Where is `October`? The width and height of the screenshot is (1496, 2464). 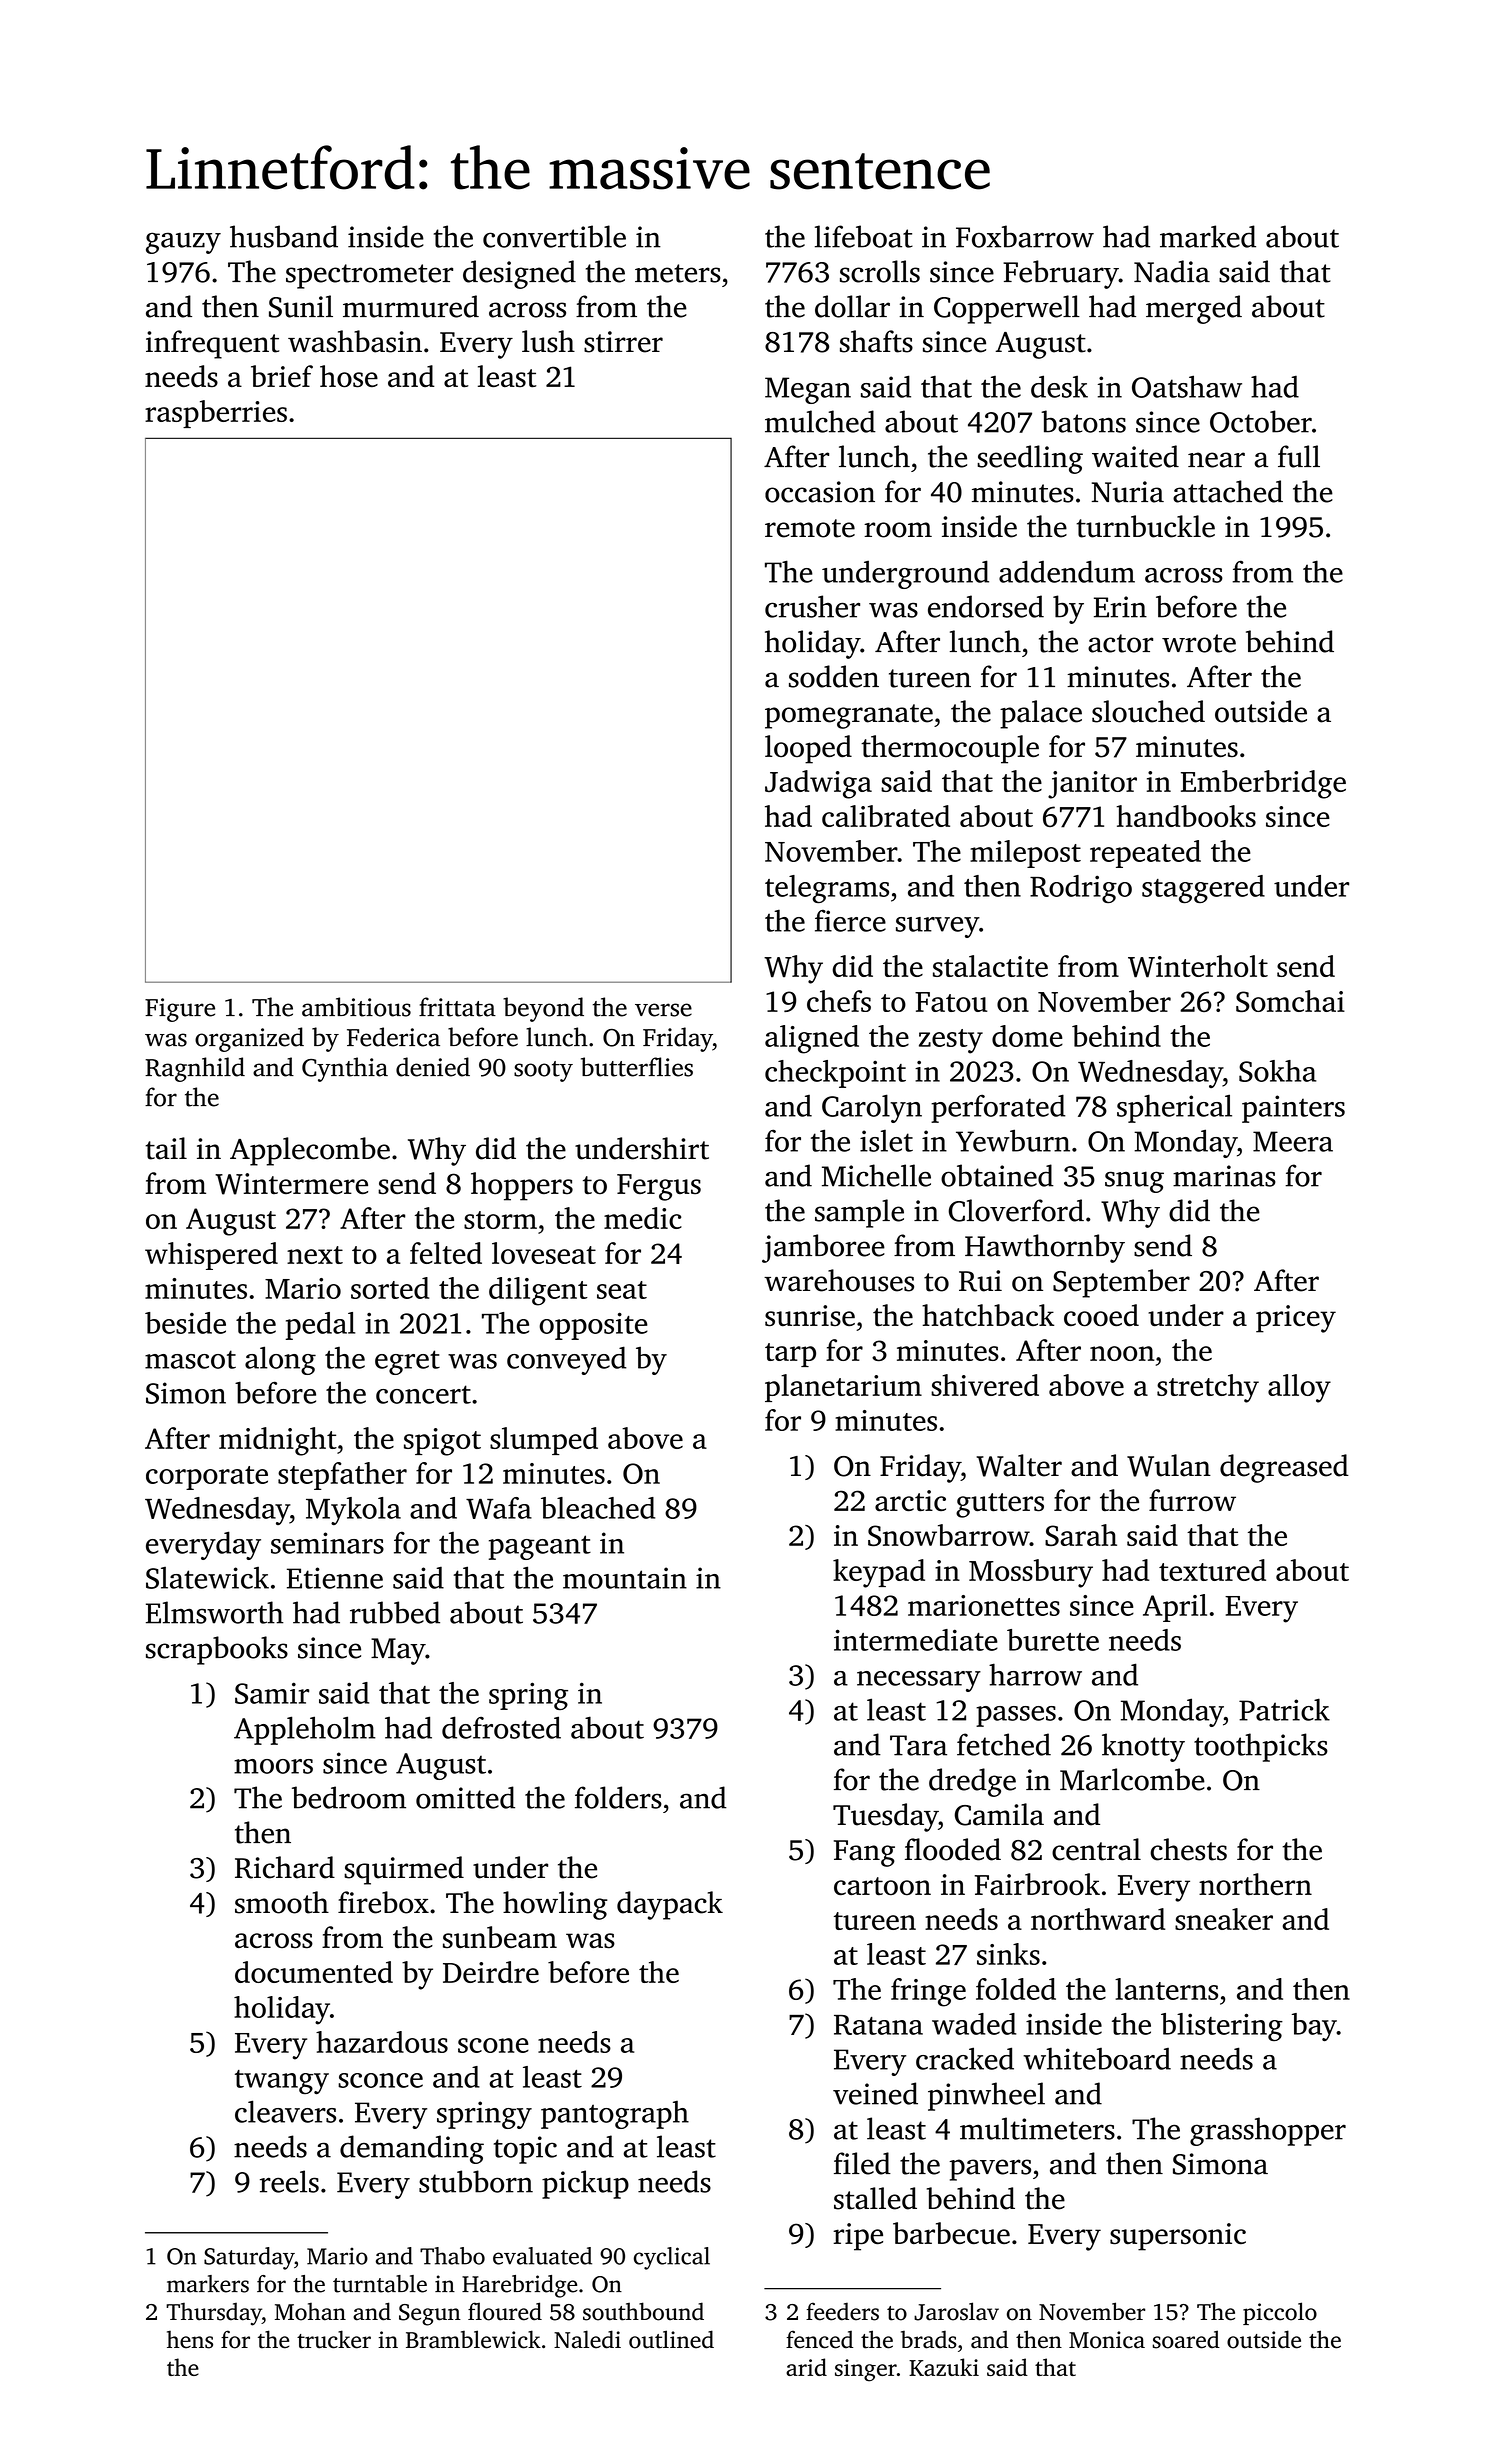 October is located at coordinates (1261, 421).
